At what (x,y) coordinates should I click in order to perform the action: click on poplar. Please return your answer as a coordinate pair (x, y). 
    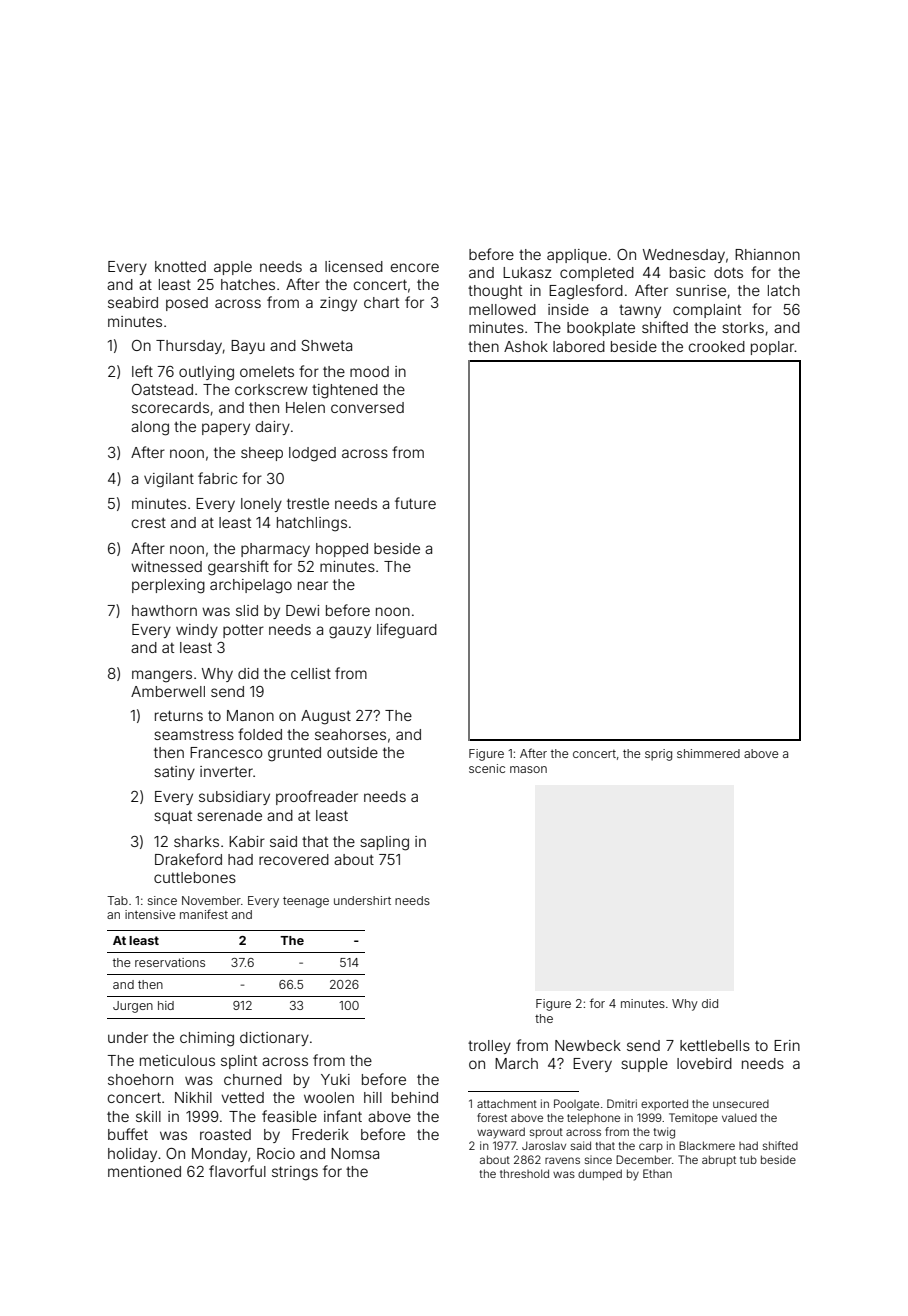
    Looking at the image, I should click on (773, 348).
